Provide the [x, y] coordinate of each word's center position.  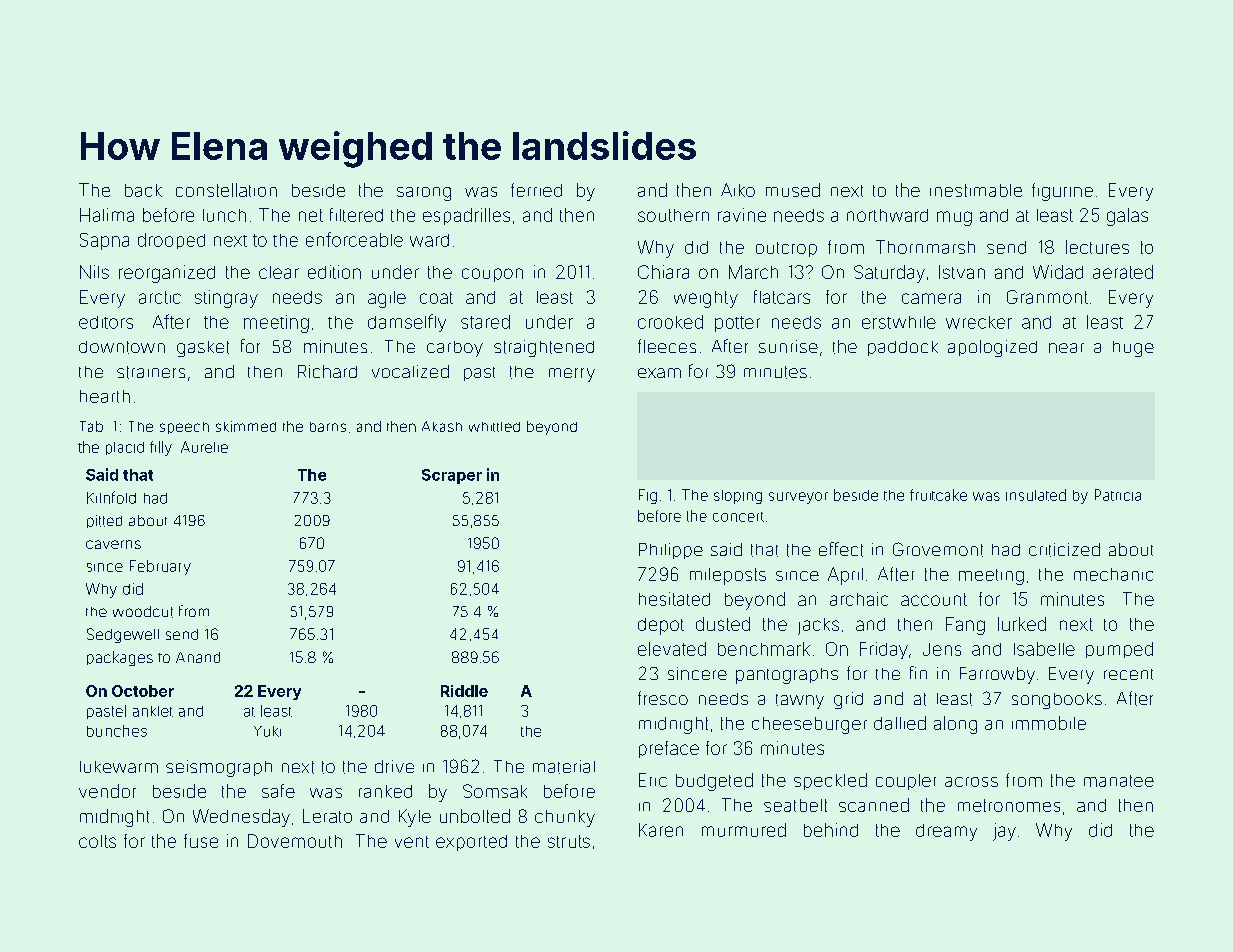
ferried [536, 190]
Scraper [452, 476]
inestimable [976, 190]
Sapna [104, 241]
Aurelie [204, 447]
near [1066, 348]
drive [394, 766]
